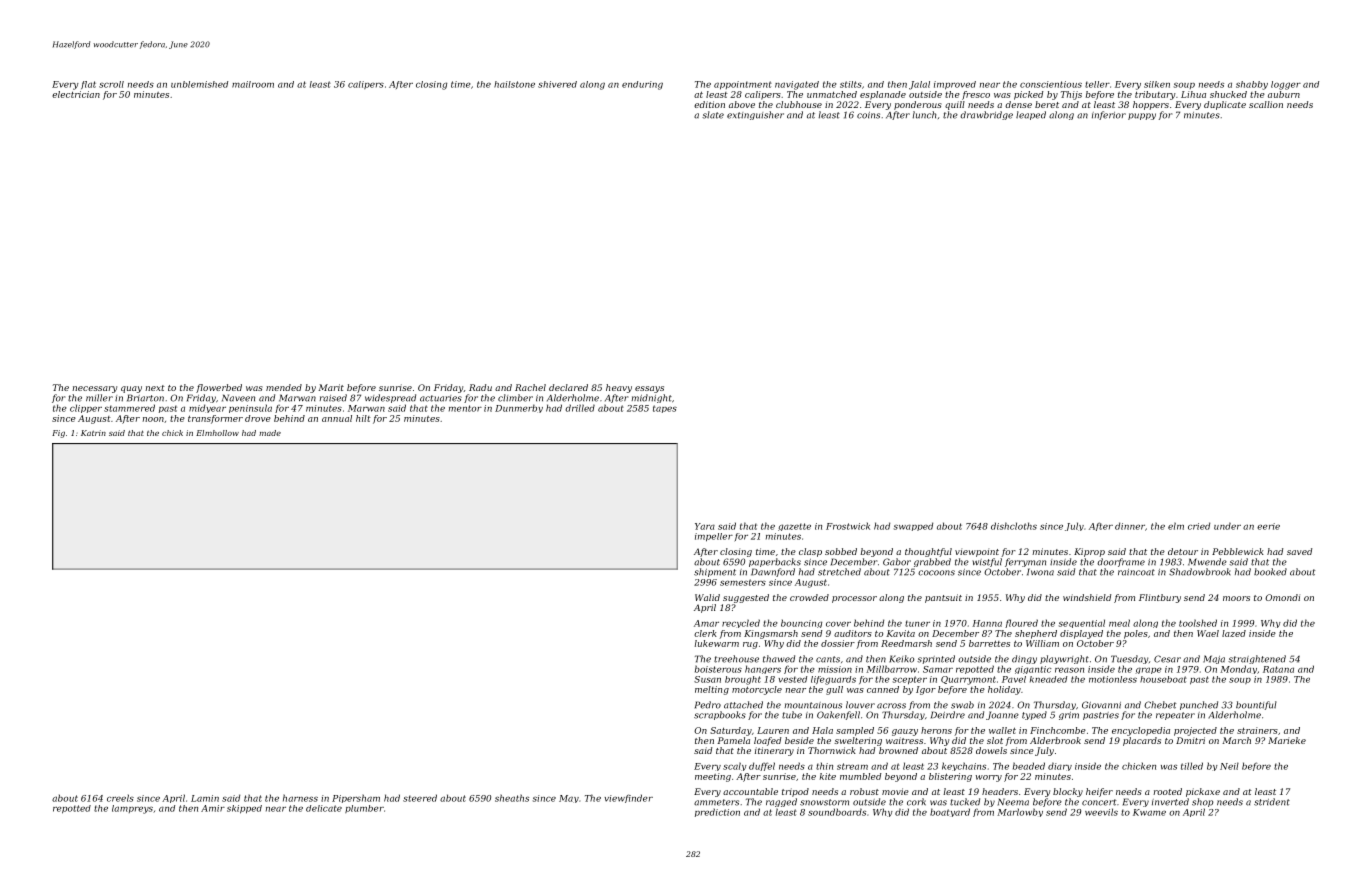 Image resolution: width=1372 pixels, height=887 pixels. What do you see at coordinates (1266, 104) in the screenshot?
I see `scallion` at bounding box center [1266, 104].
